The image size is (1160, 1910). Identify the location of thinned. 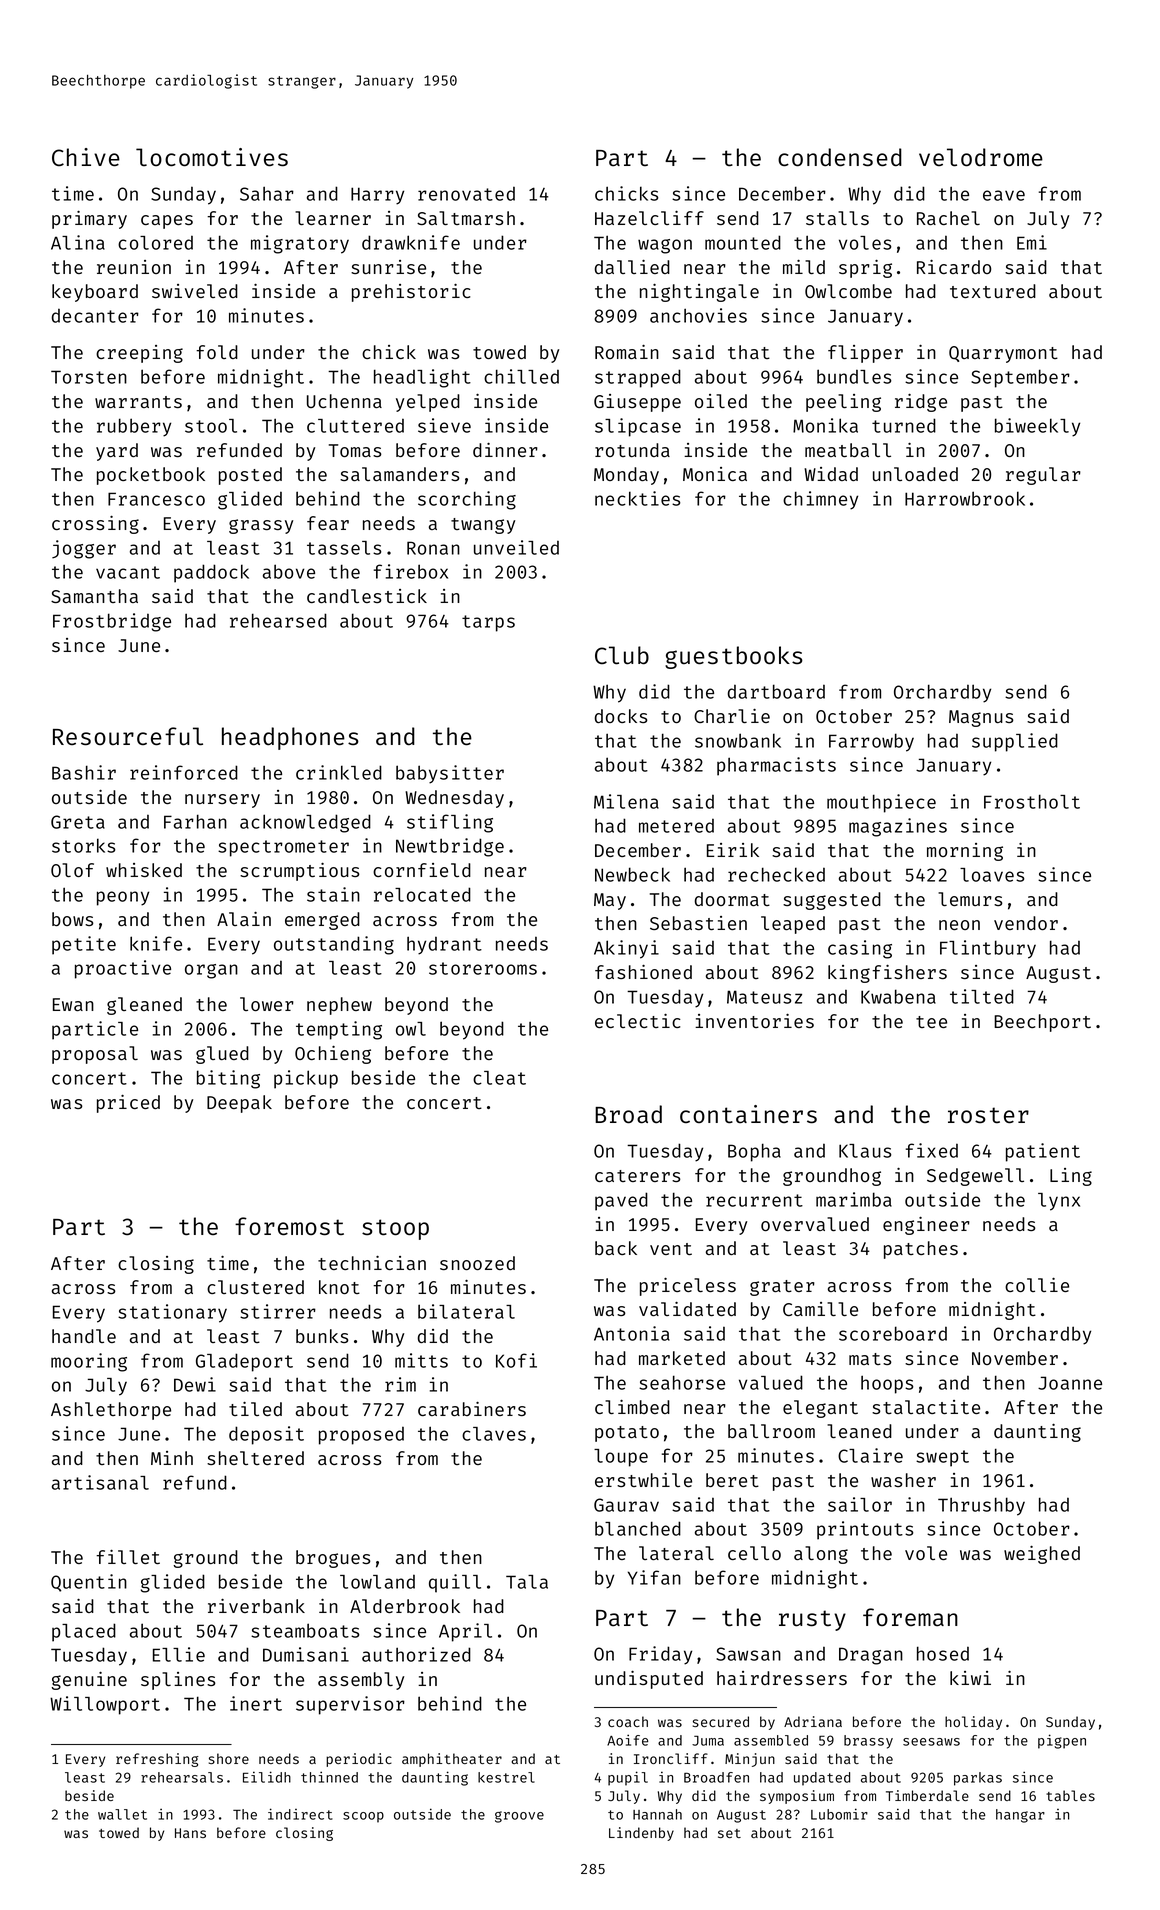
(329, 1777).
